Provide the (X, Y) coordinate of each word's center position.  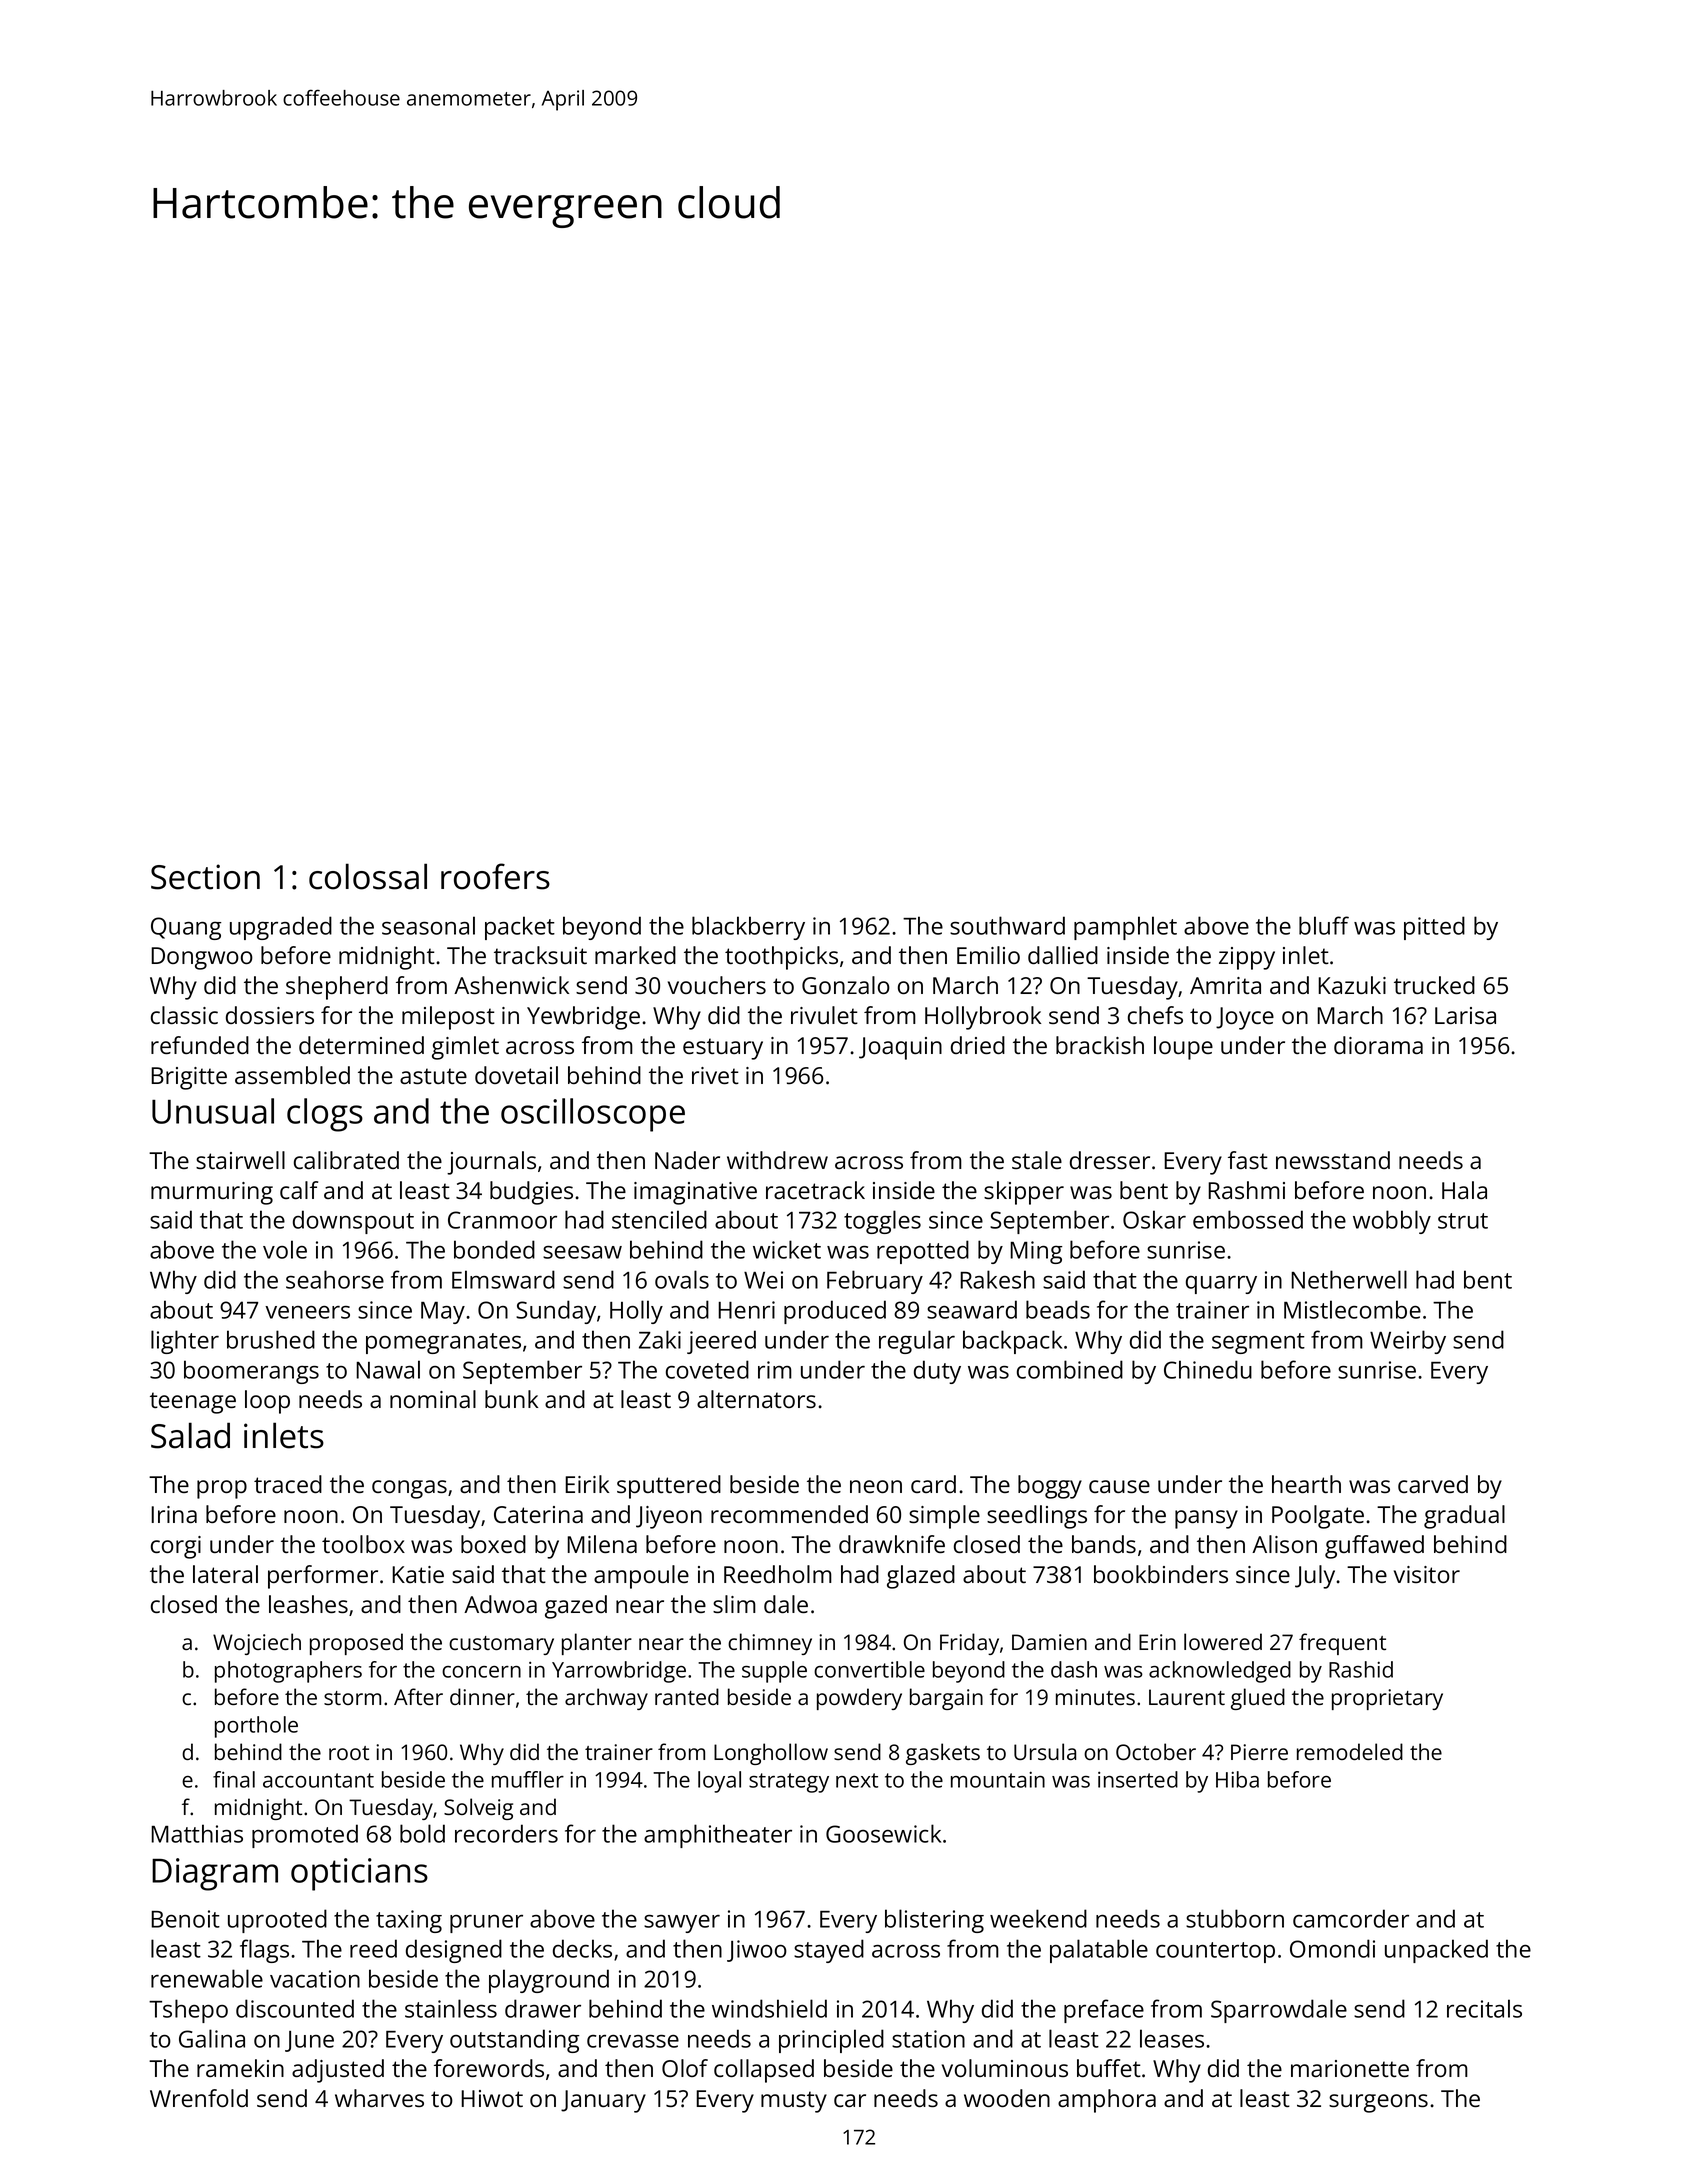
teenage (193, 1403)
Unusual (213, 1111)
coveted (707, 1369)
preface (1104, 2011)
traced (288, 1484)
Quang (186, 928)
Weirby (1408, 1342)
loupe (1183, 1048)
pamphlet (1125, 928)
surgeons (1378, 2103)
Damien (1049, 1642)
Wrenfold (199, 2098)
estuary (723, 1049)
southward (1007, 925)
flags (264, 1951)
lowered (1223, 1641)
